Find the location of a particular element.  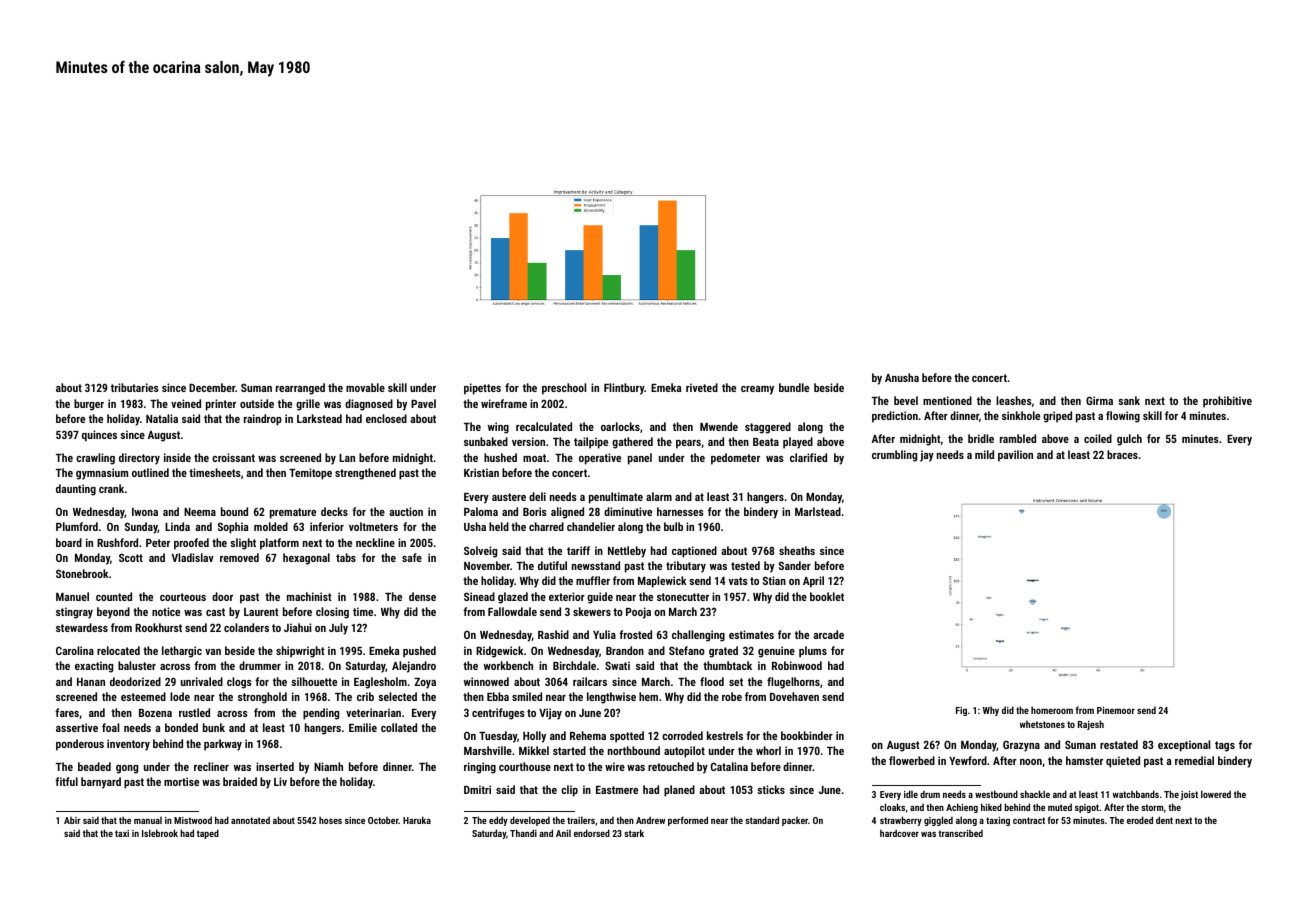

prohibitive is located at coordinates (1227, 402).
